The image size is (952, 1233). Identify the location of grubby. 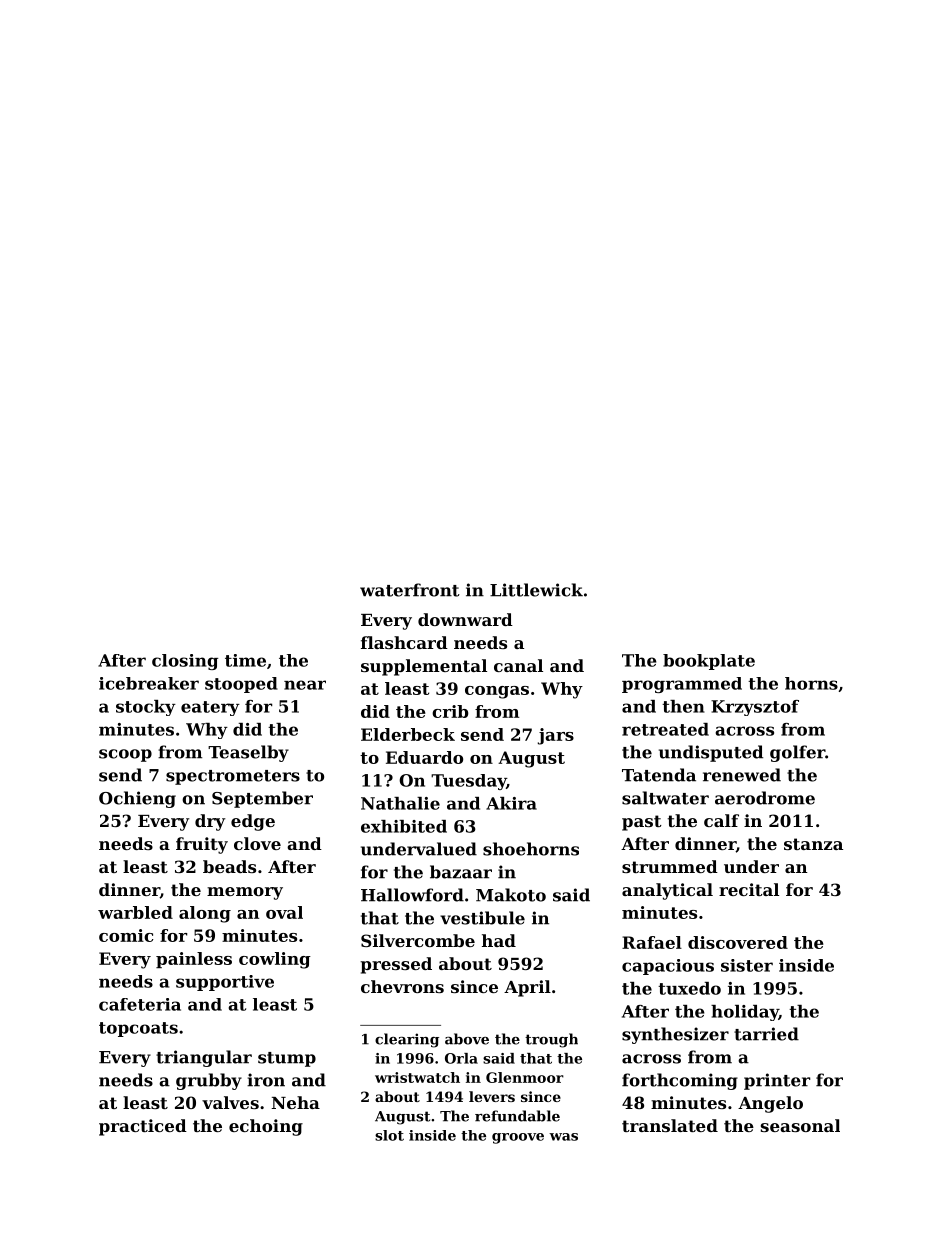
(209, 1081).
